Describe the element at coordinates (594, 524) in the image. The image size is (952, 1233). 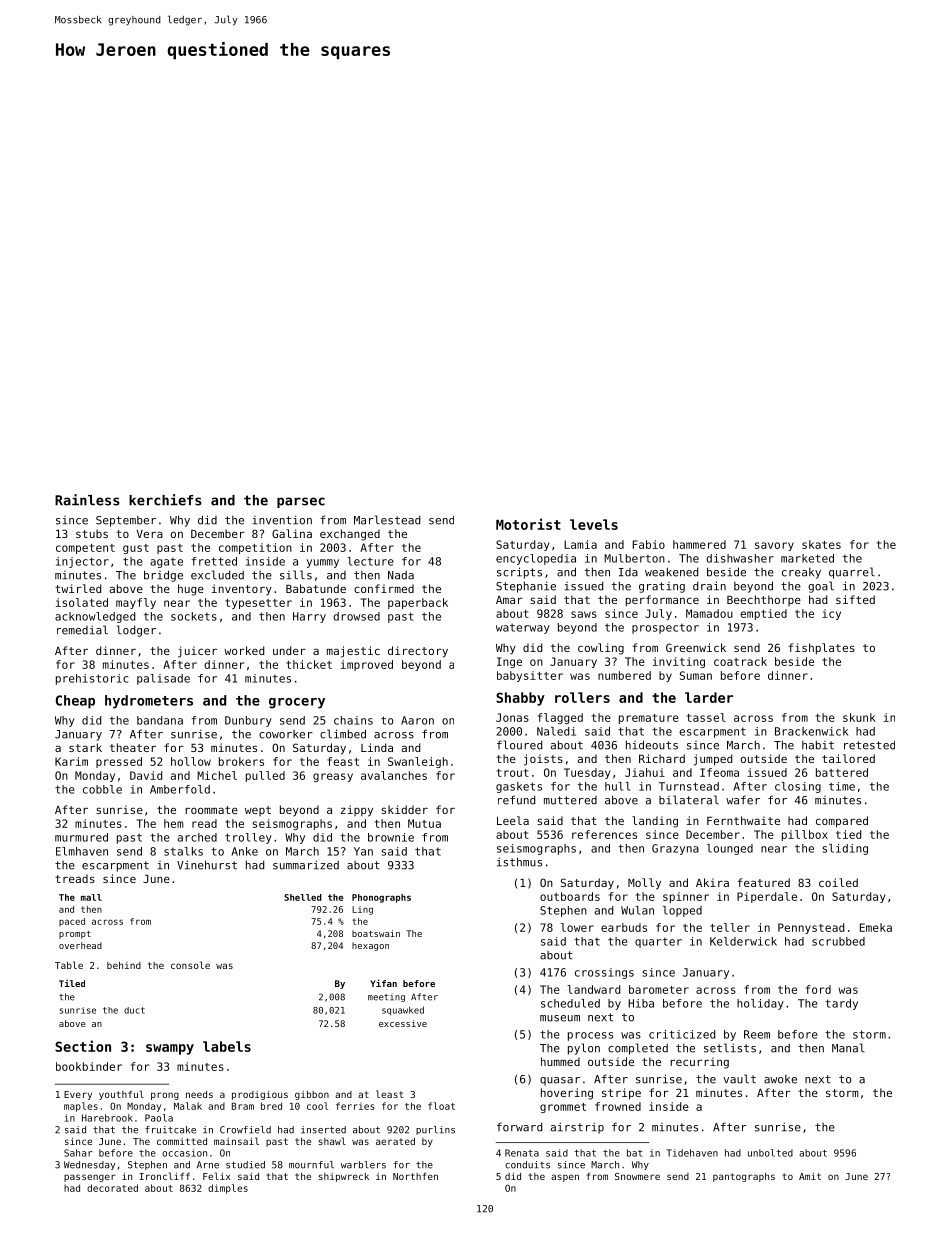
I see `levels` at that location.
